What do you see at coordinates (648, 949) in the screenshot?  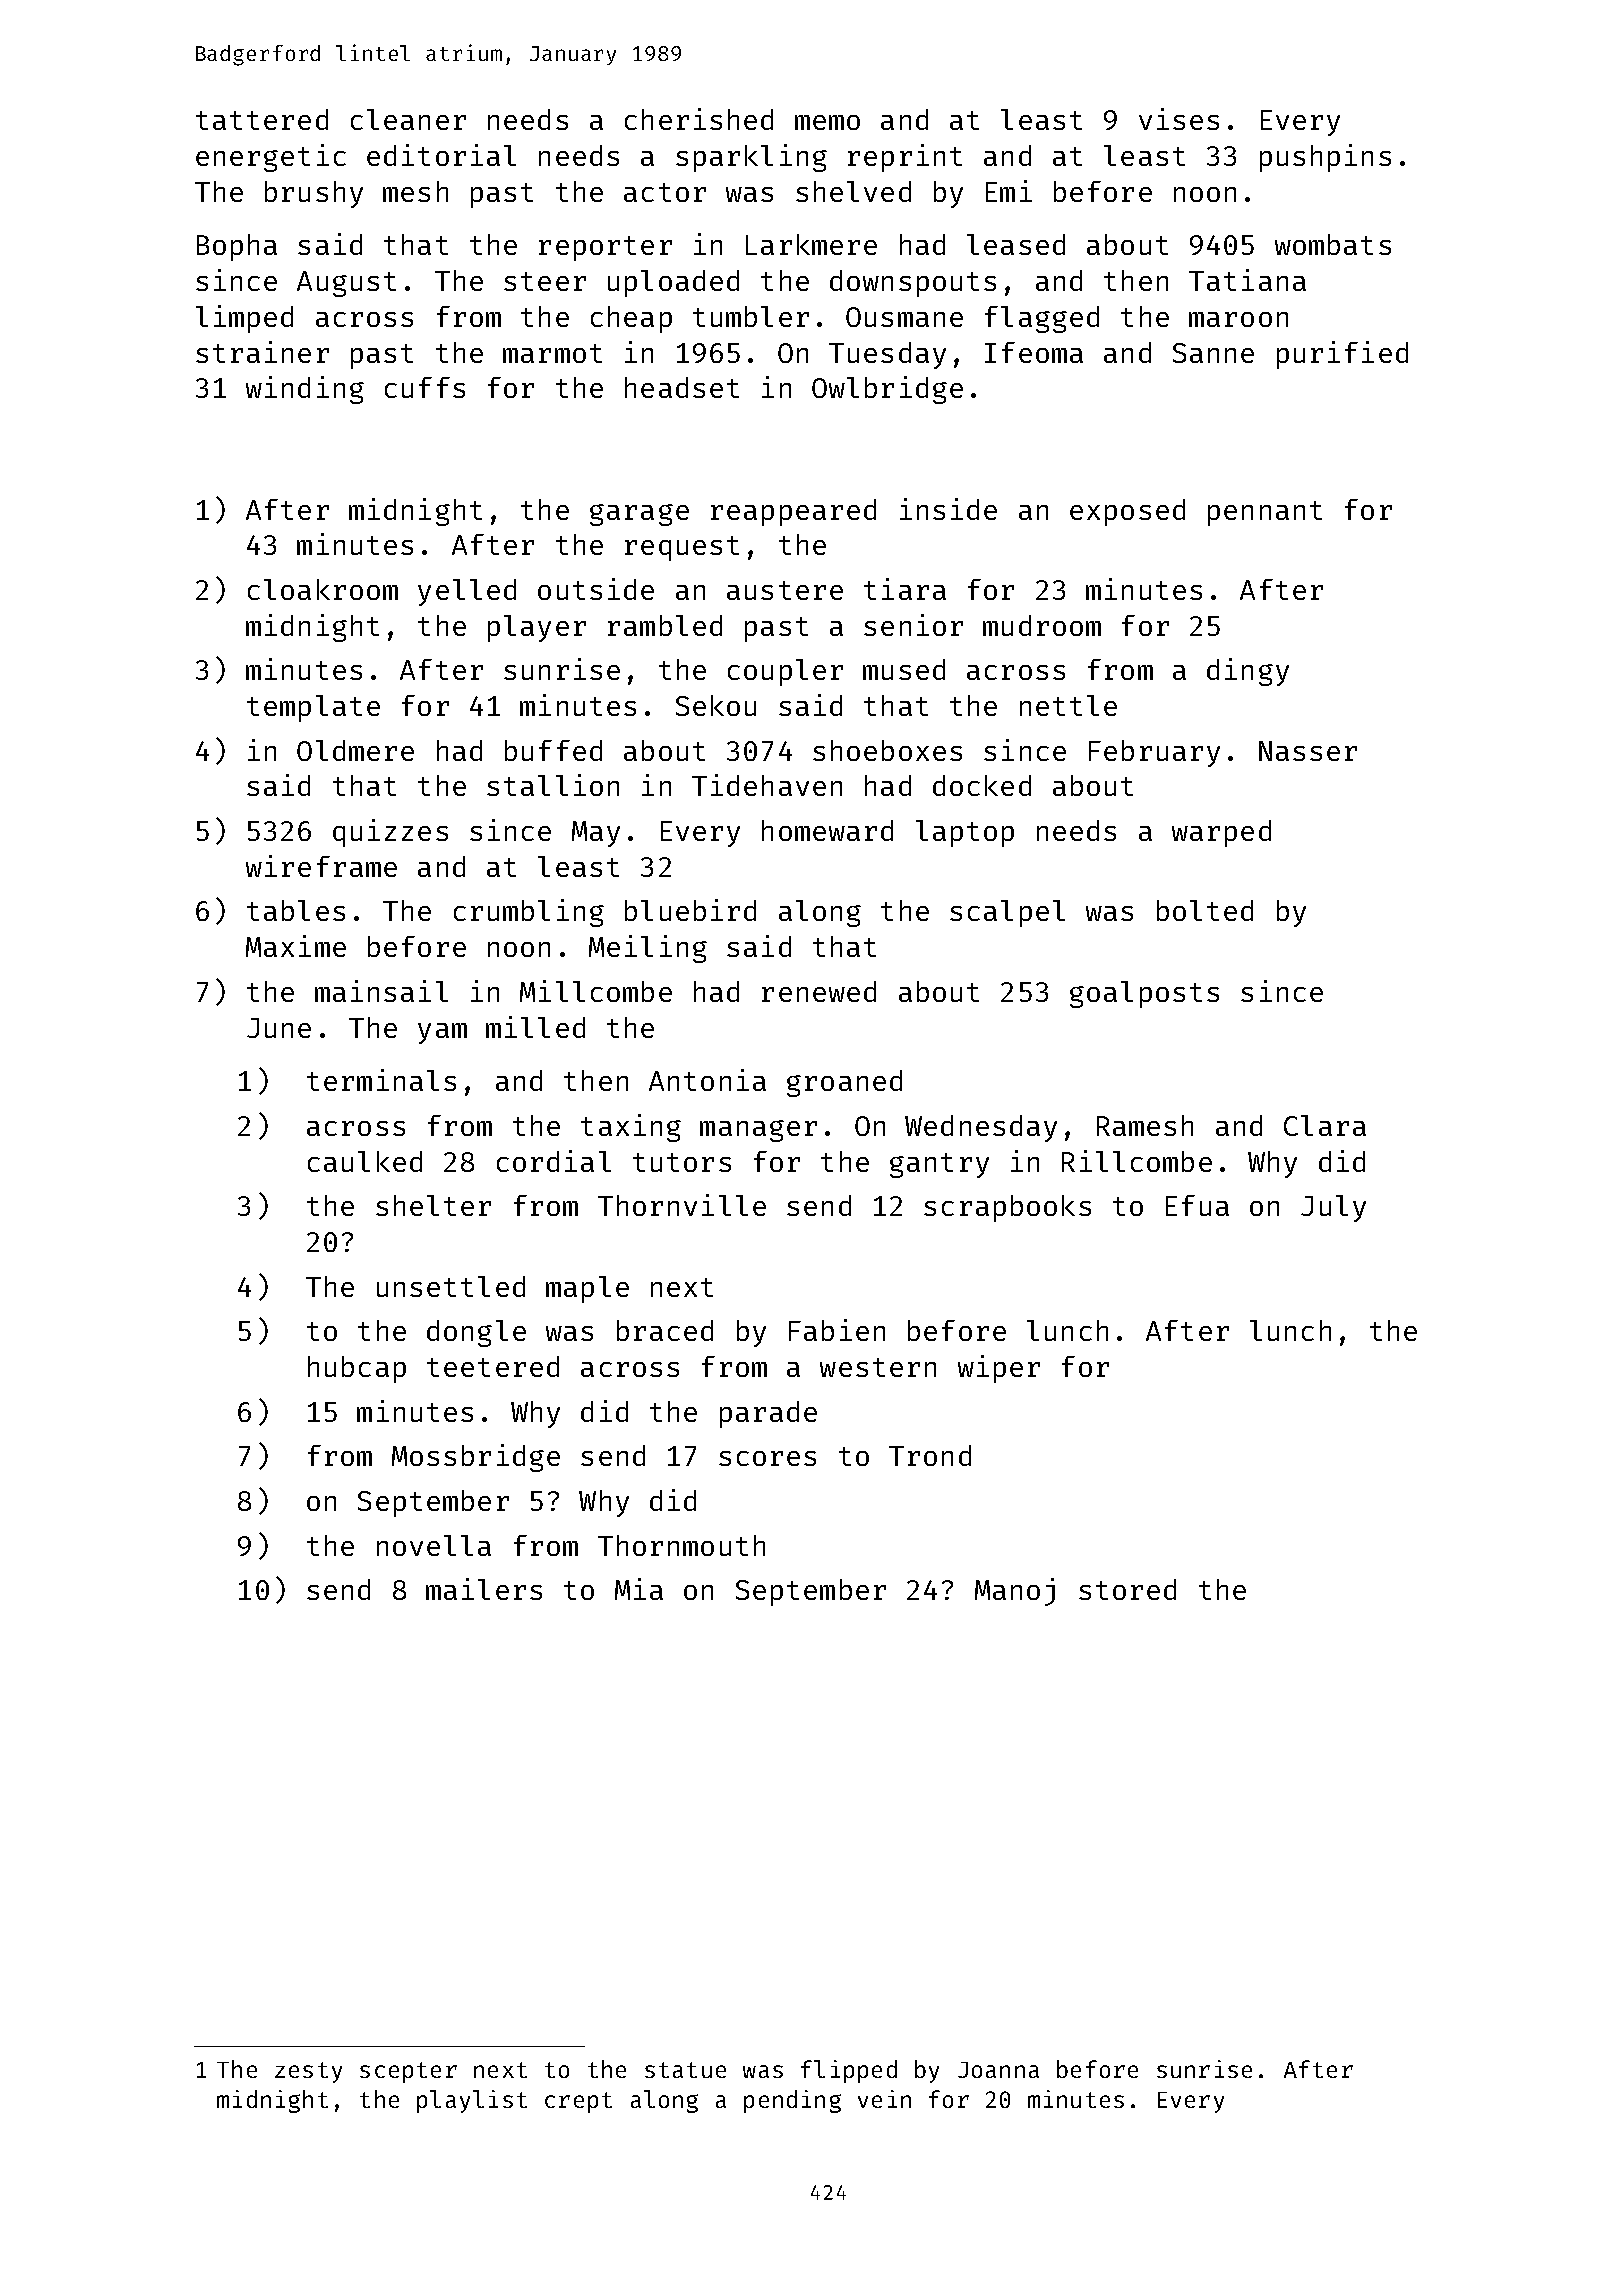 I see `Meiling` at bounding box center [648, 949].
